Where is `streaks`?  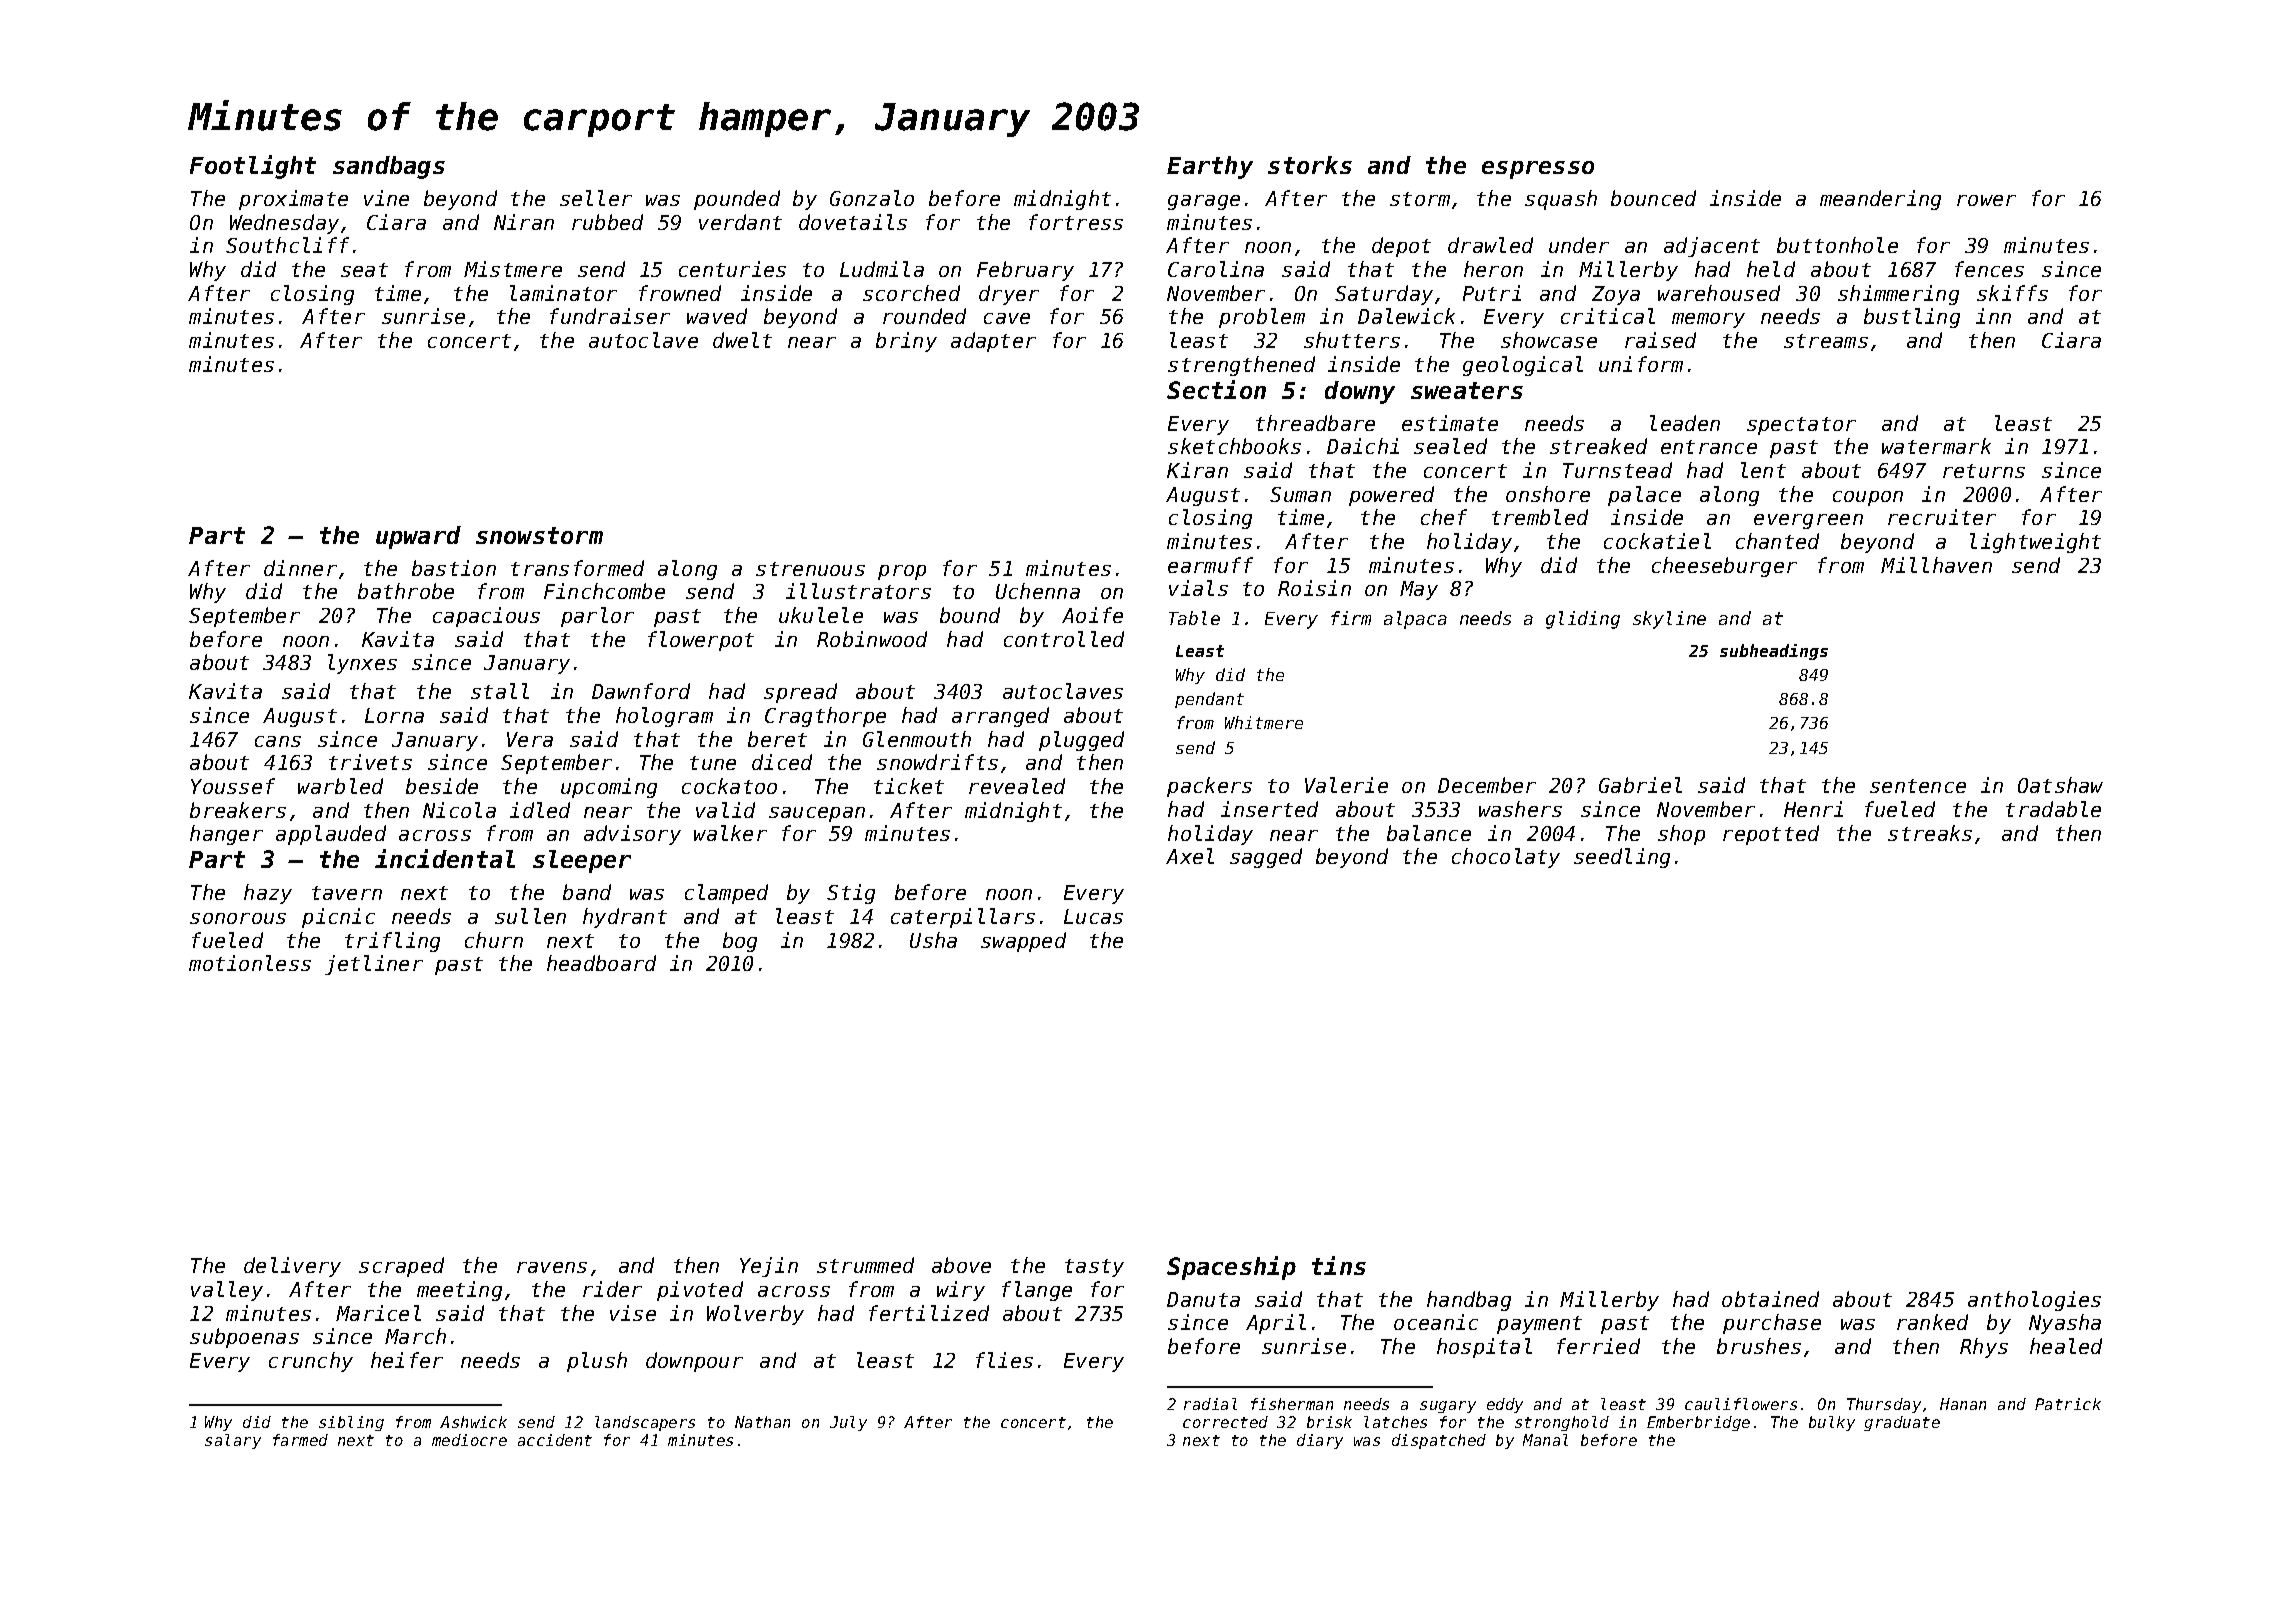 streaks is located at coordinates (1930, 833).
